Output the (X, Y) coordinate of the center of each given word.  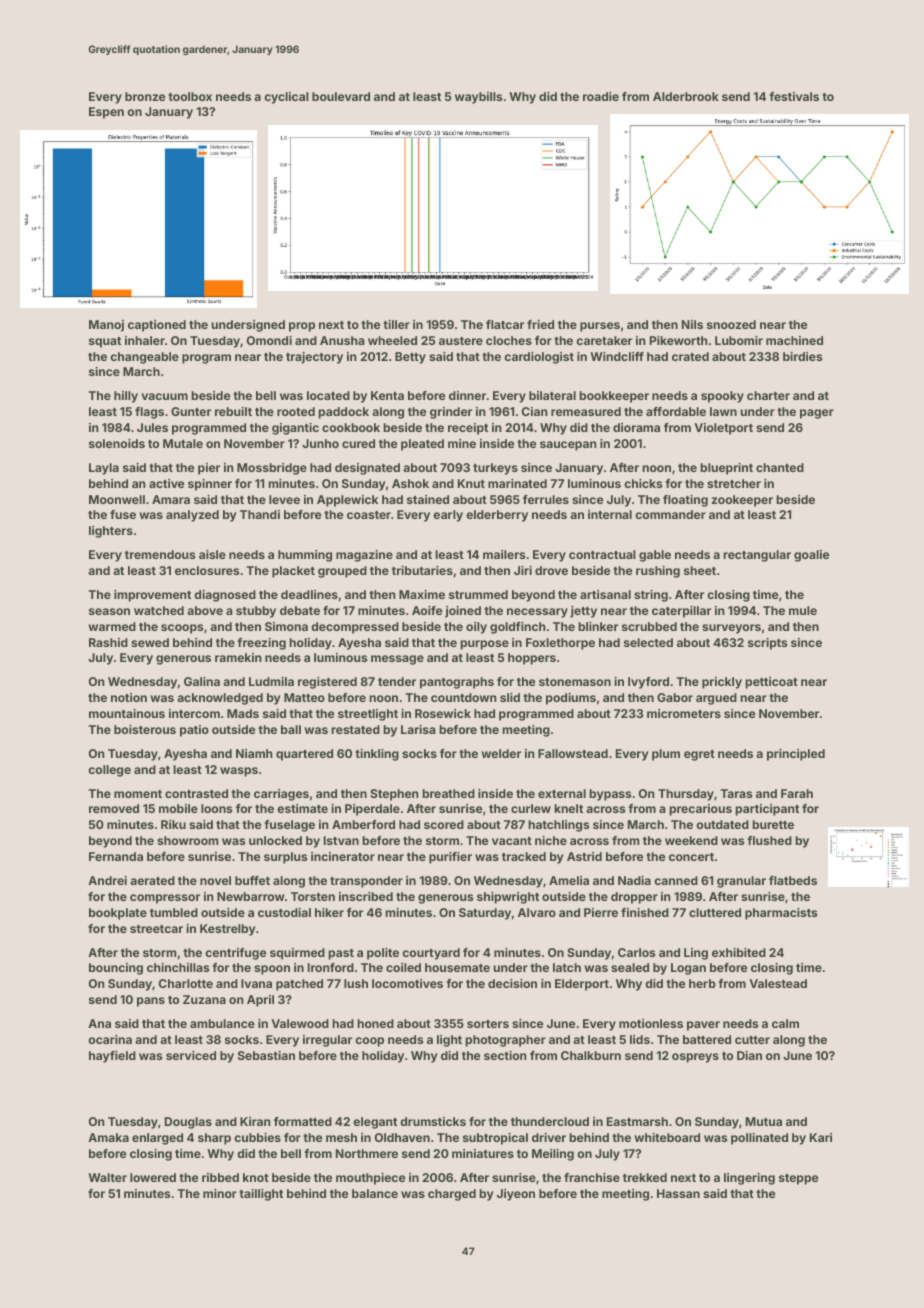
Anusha (342, 340)
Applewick (347, 501)
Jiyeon (516, 1195)
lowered (153, 1177)
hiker (329, 912)
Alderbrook (686, 96)
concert (691, 857)
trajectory (314, 358)
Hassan (678, 1193)
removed (114, 808)
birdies (802, 356)
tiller (396, 324)
